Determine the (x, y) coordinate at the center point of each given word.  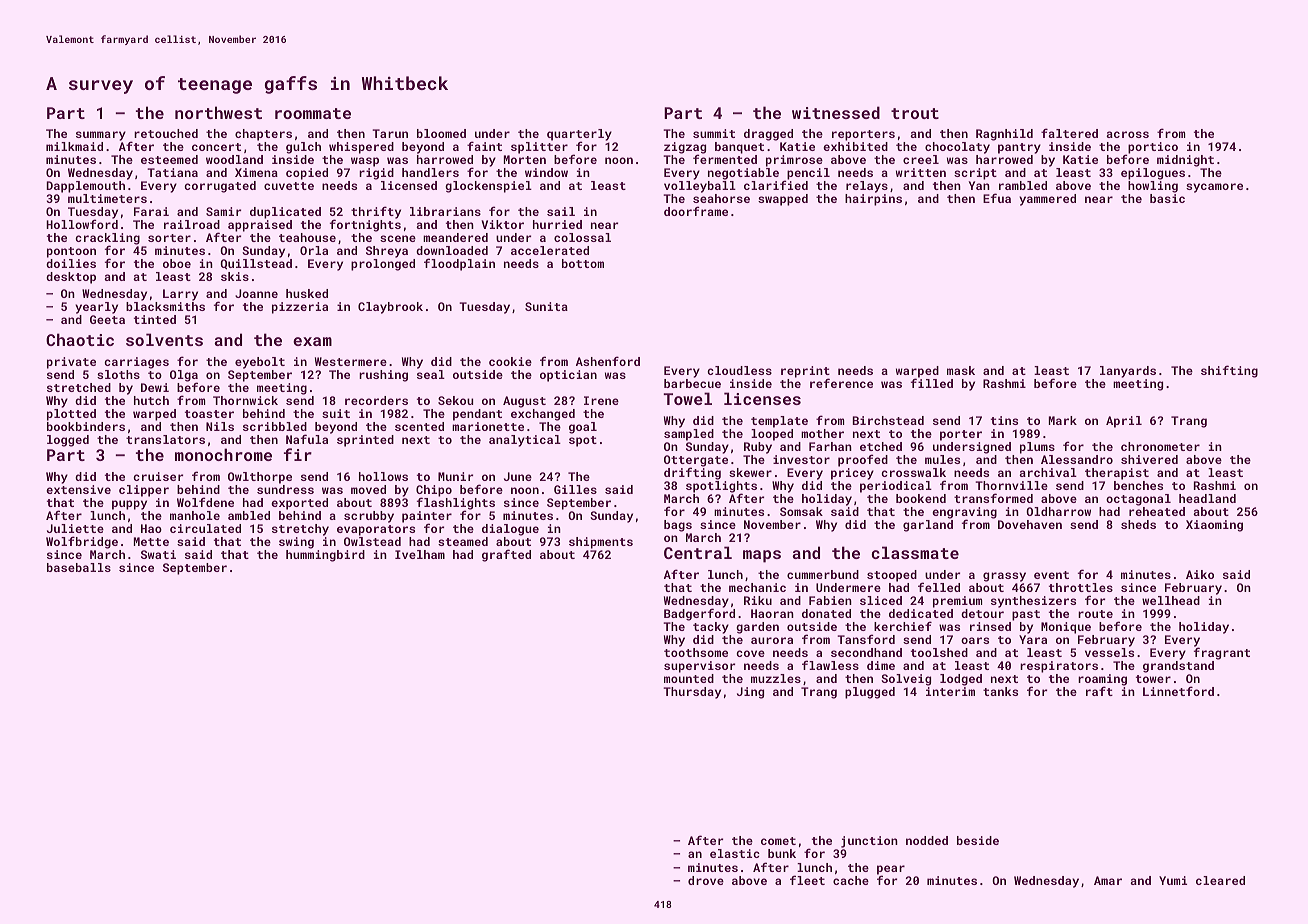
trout (915, 113)
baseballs (79, 567)
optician (568, 376)
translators (165, 439)
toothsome (696, 652)
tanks (1000, 691)
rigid (376, 174)
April (1124, 422)
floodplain (459, 264)
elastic (735, 853)
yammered (1047, 200)
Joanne (256, 293)
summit (714, 133)
